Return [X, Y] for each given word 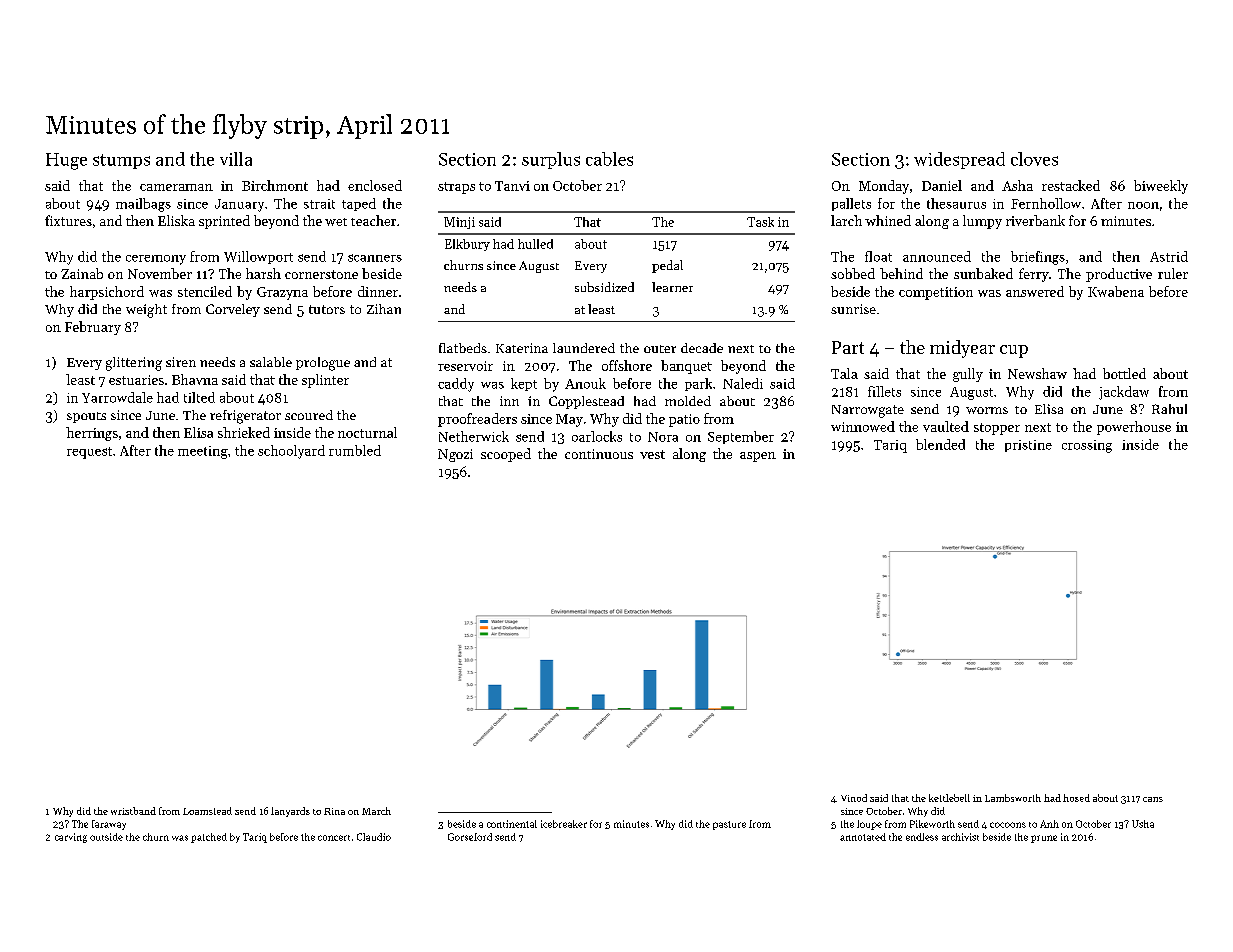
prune [1044, 839]
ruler [1173, 273]
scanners [375, 258]
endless [922, 837]
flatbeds [463, 348]
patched [209, 838]
